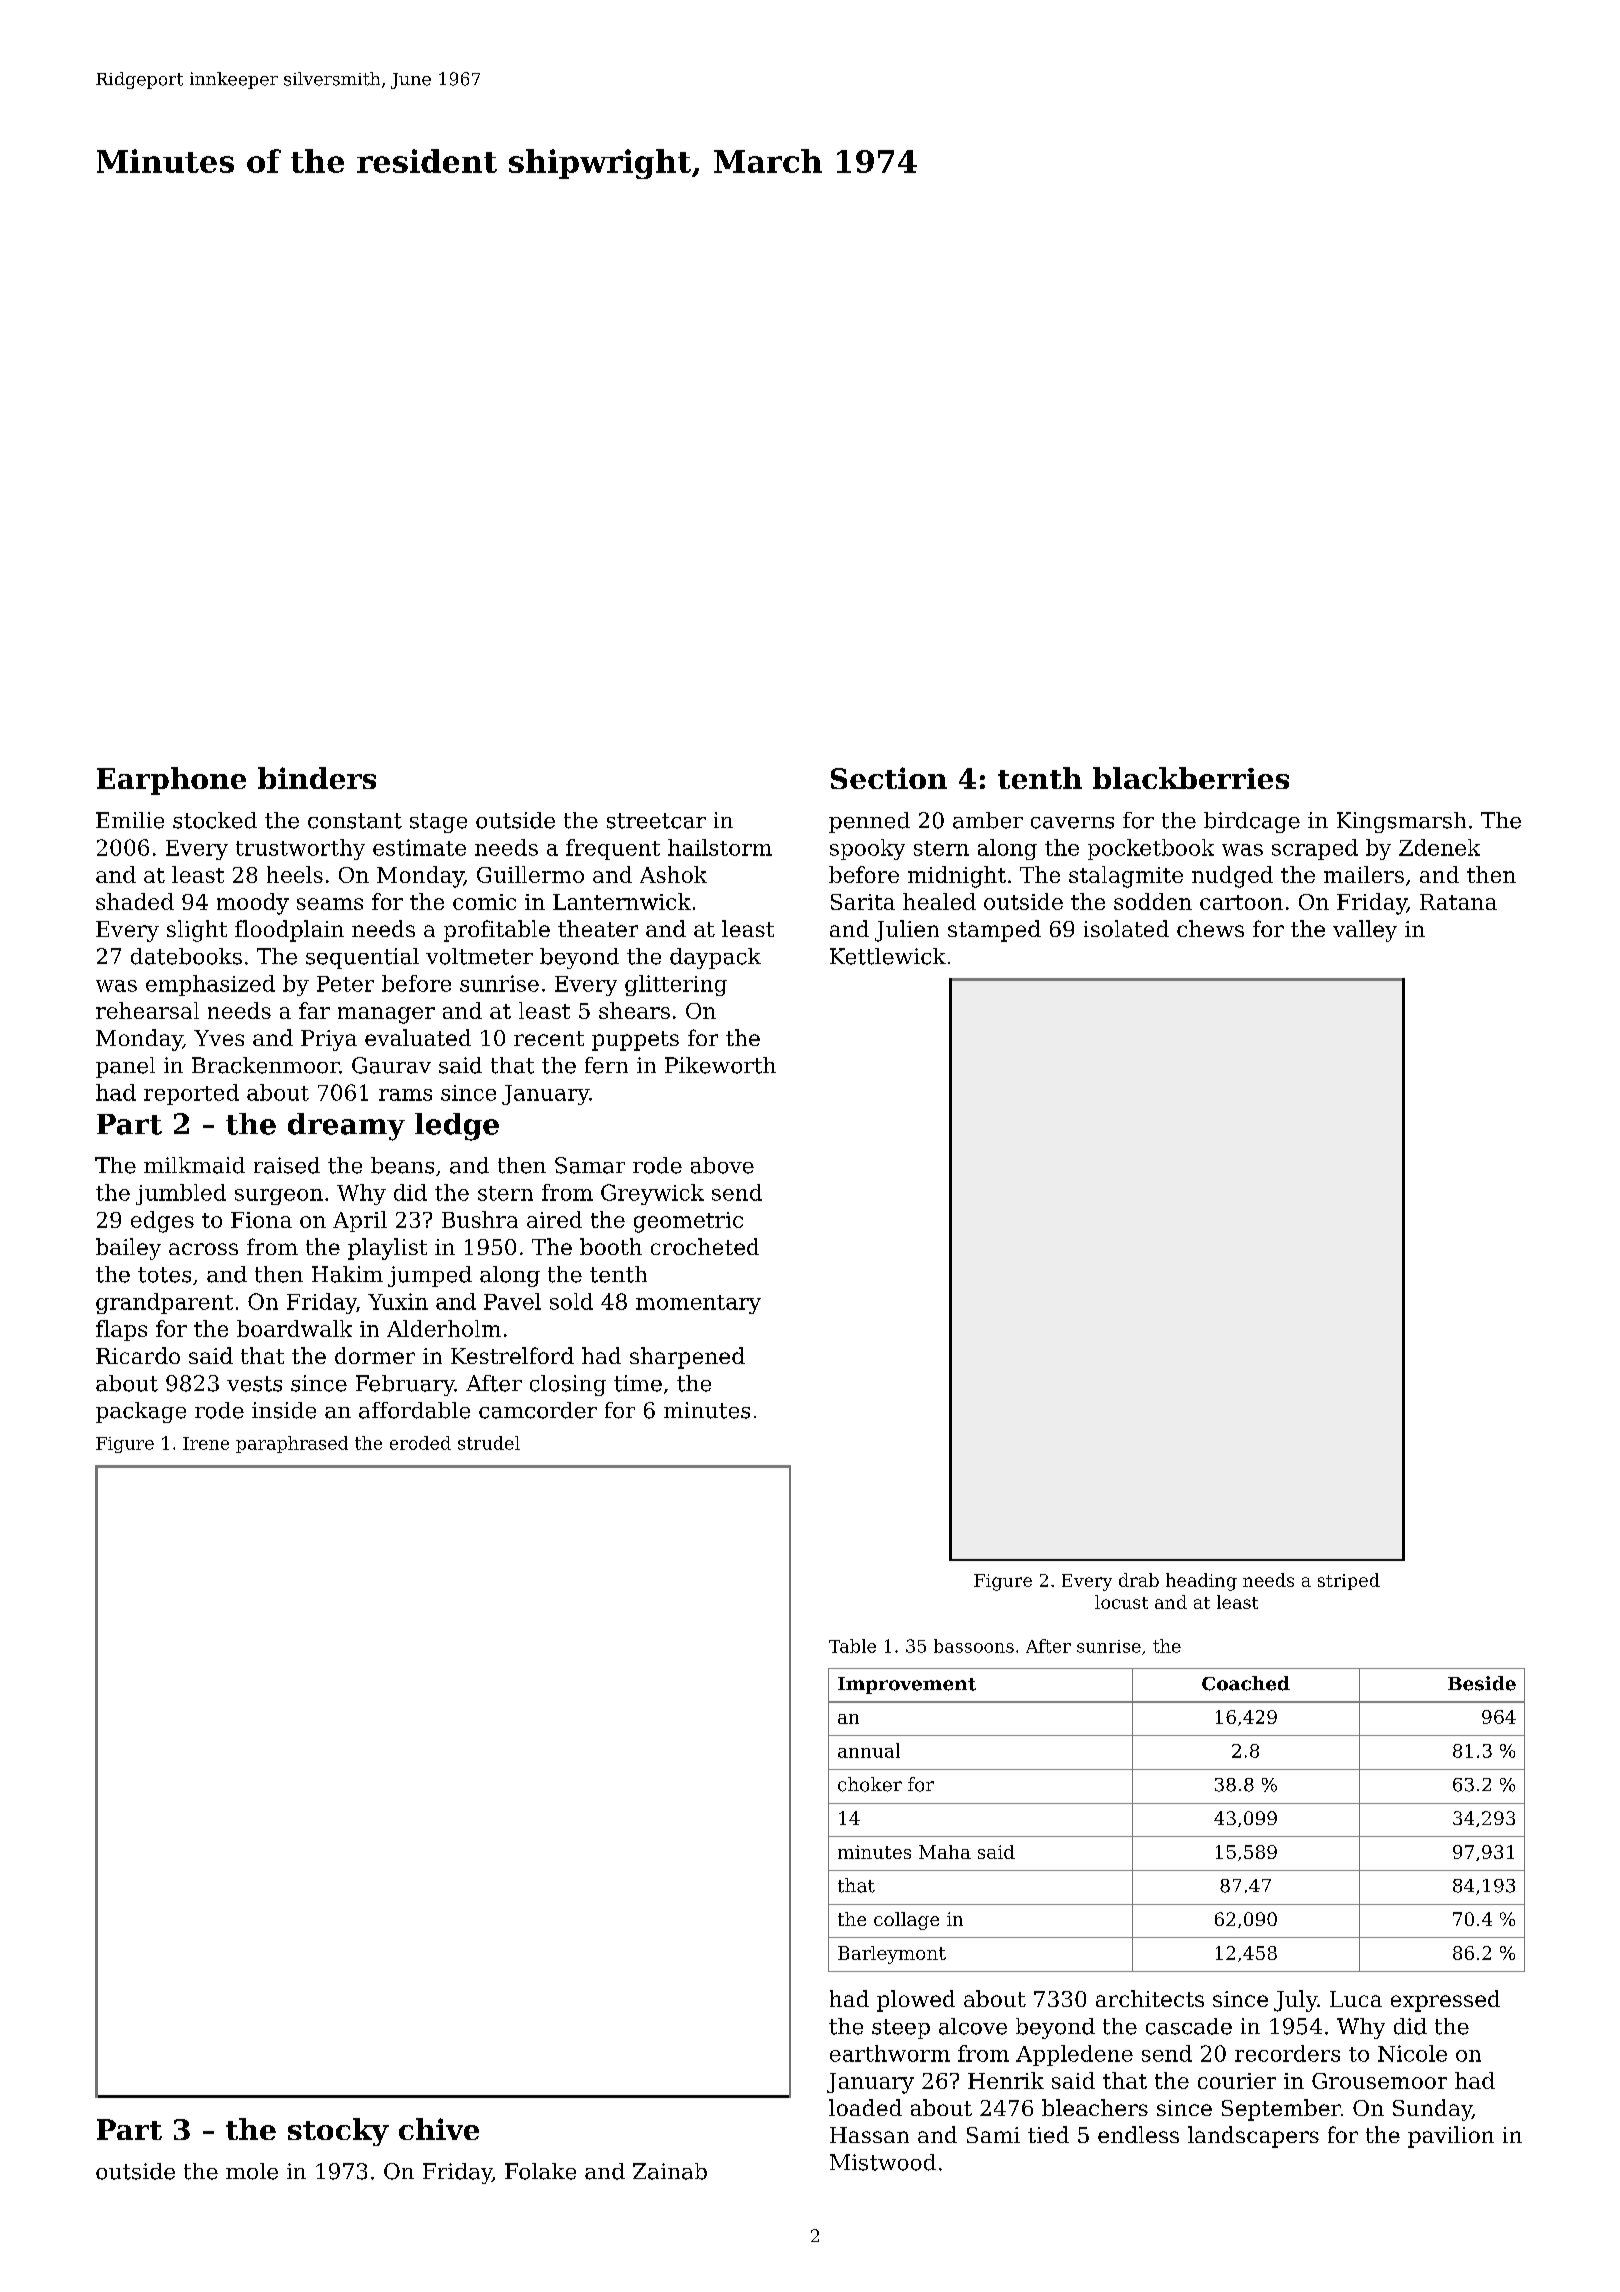  What do you see at coordinates (128, 1249) in the screenshot?
I see `bailey` at bounding box center [128, 1249].
